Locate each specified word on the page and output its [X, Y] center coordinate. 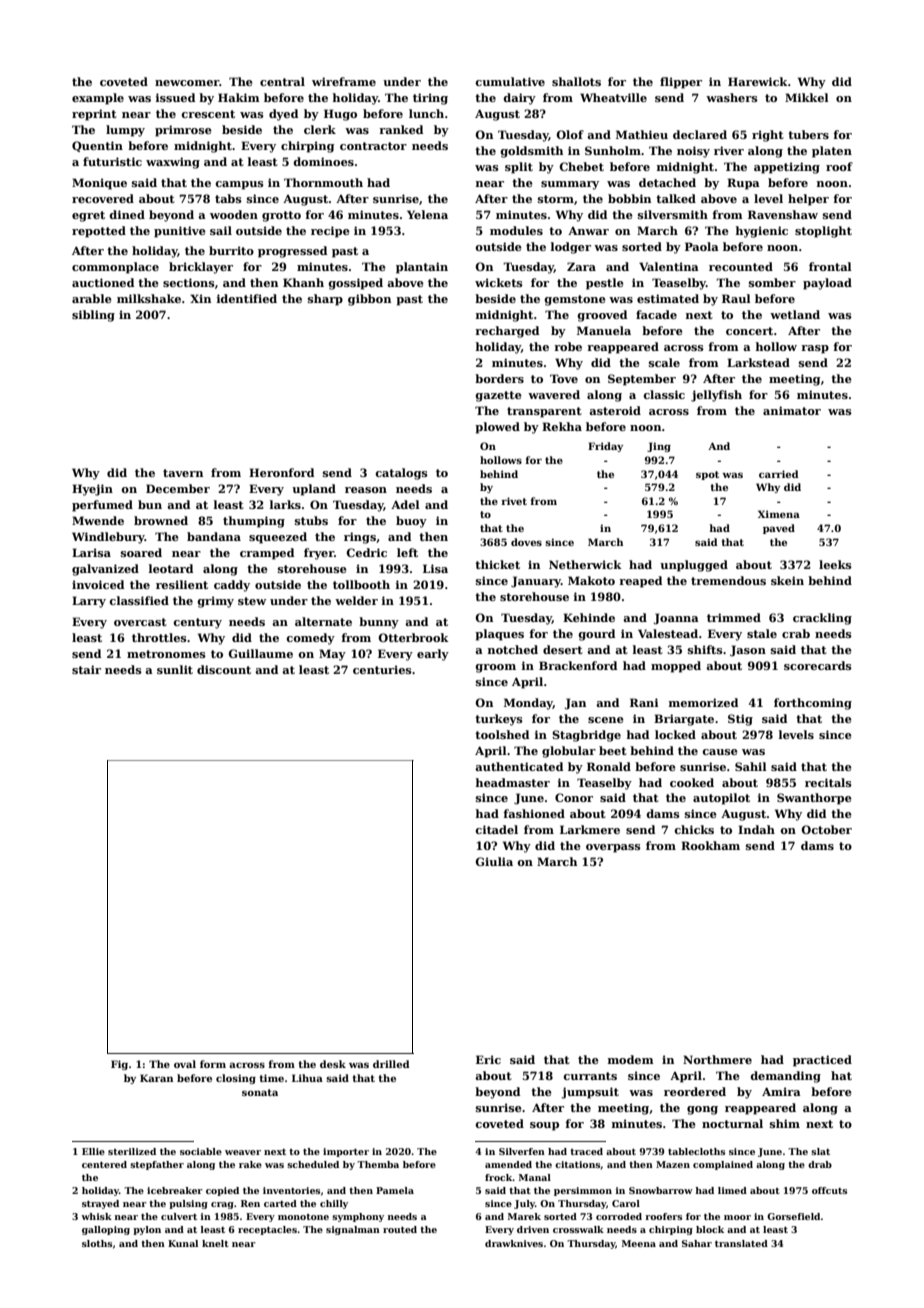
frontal [830, 266]
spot [707, 475]
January [536, 582]
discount [224, 669]
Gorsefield [794, 1216]
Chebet [581, 166]
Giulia [494, 861]
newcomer [187, 83]
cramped [267, 554]
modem [631, 1059]
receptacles [267, 1230]
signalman [353, 1230]
